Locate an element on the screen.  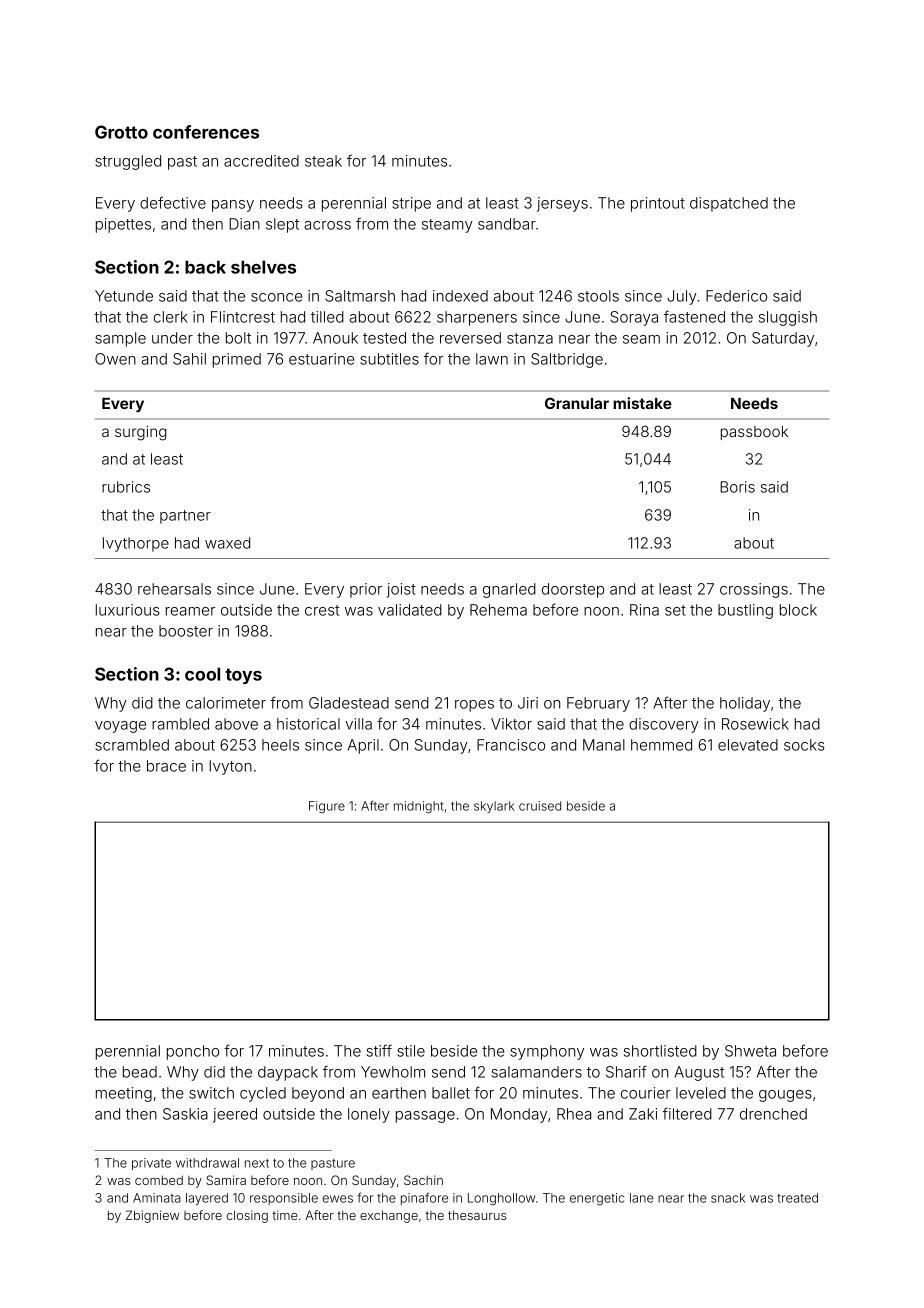
stile is located at coordinates (411, 1051).
